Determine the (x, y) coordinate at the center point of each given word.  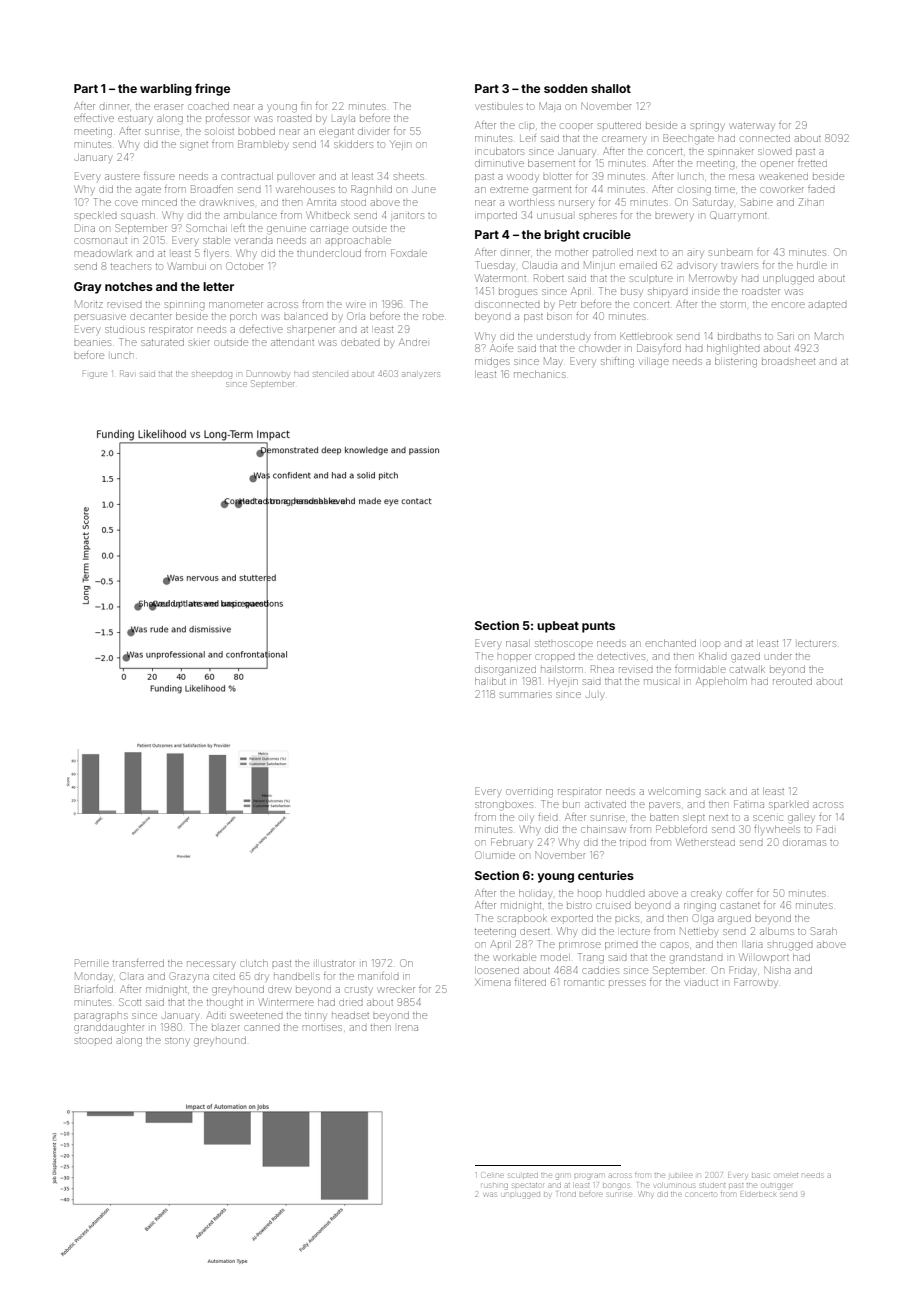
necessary (210, 964)
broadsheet (788, 362)
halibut (490, 681)
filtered (530, 983)
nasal (518, 643)
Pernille (92, 963)
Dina (85, 228)
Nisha (777, 970)
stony (176, 1041)
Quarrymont (738, 216)
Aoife (501, 348)
